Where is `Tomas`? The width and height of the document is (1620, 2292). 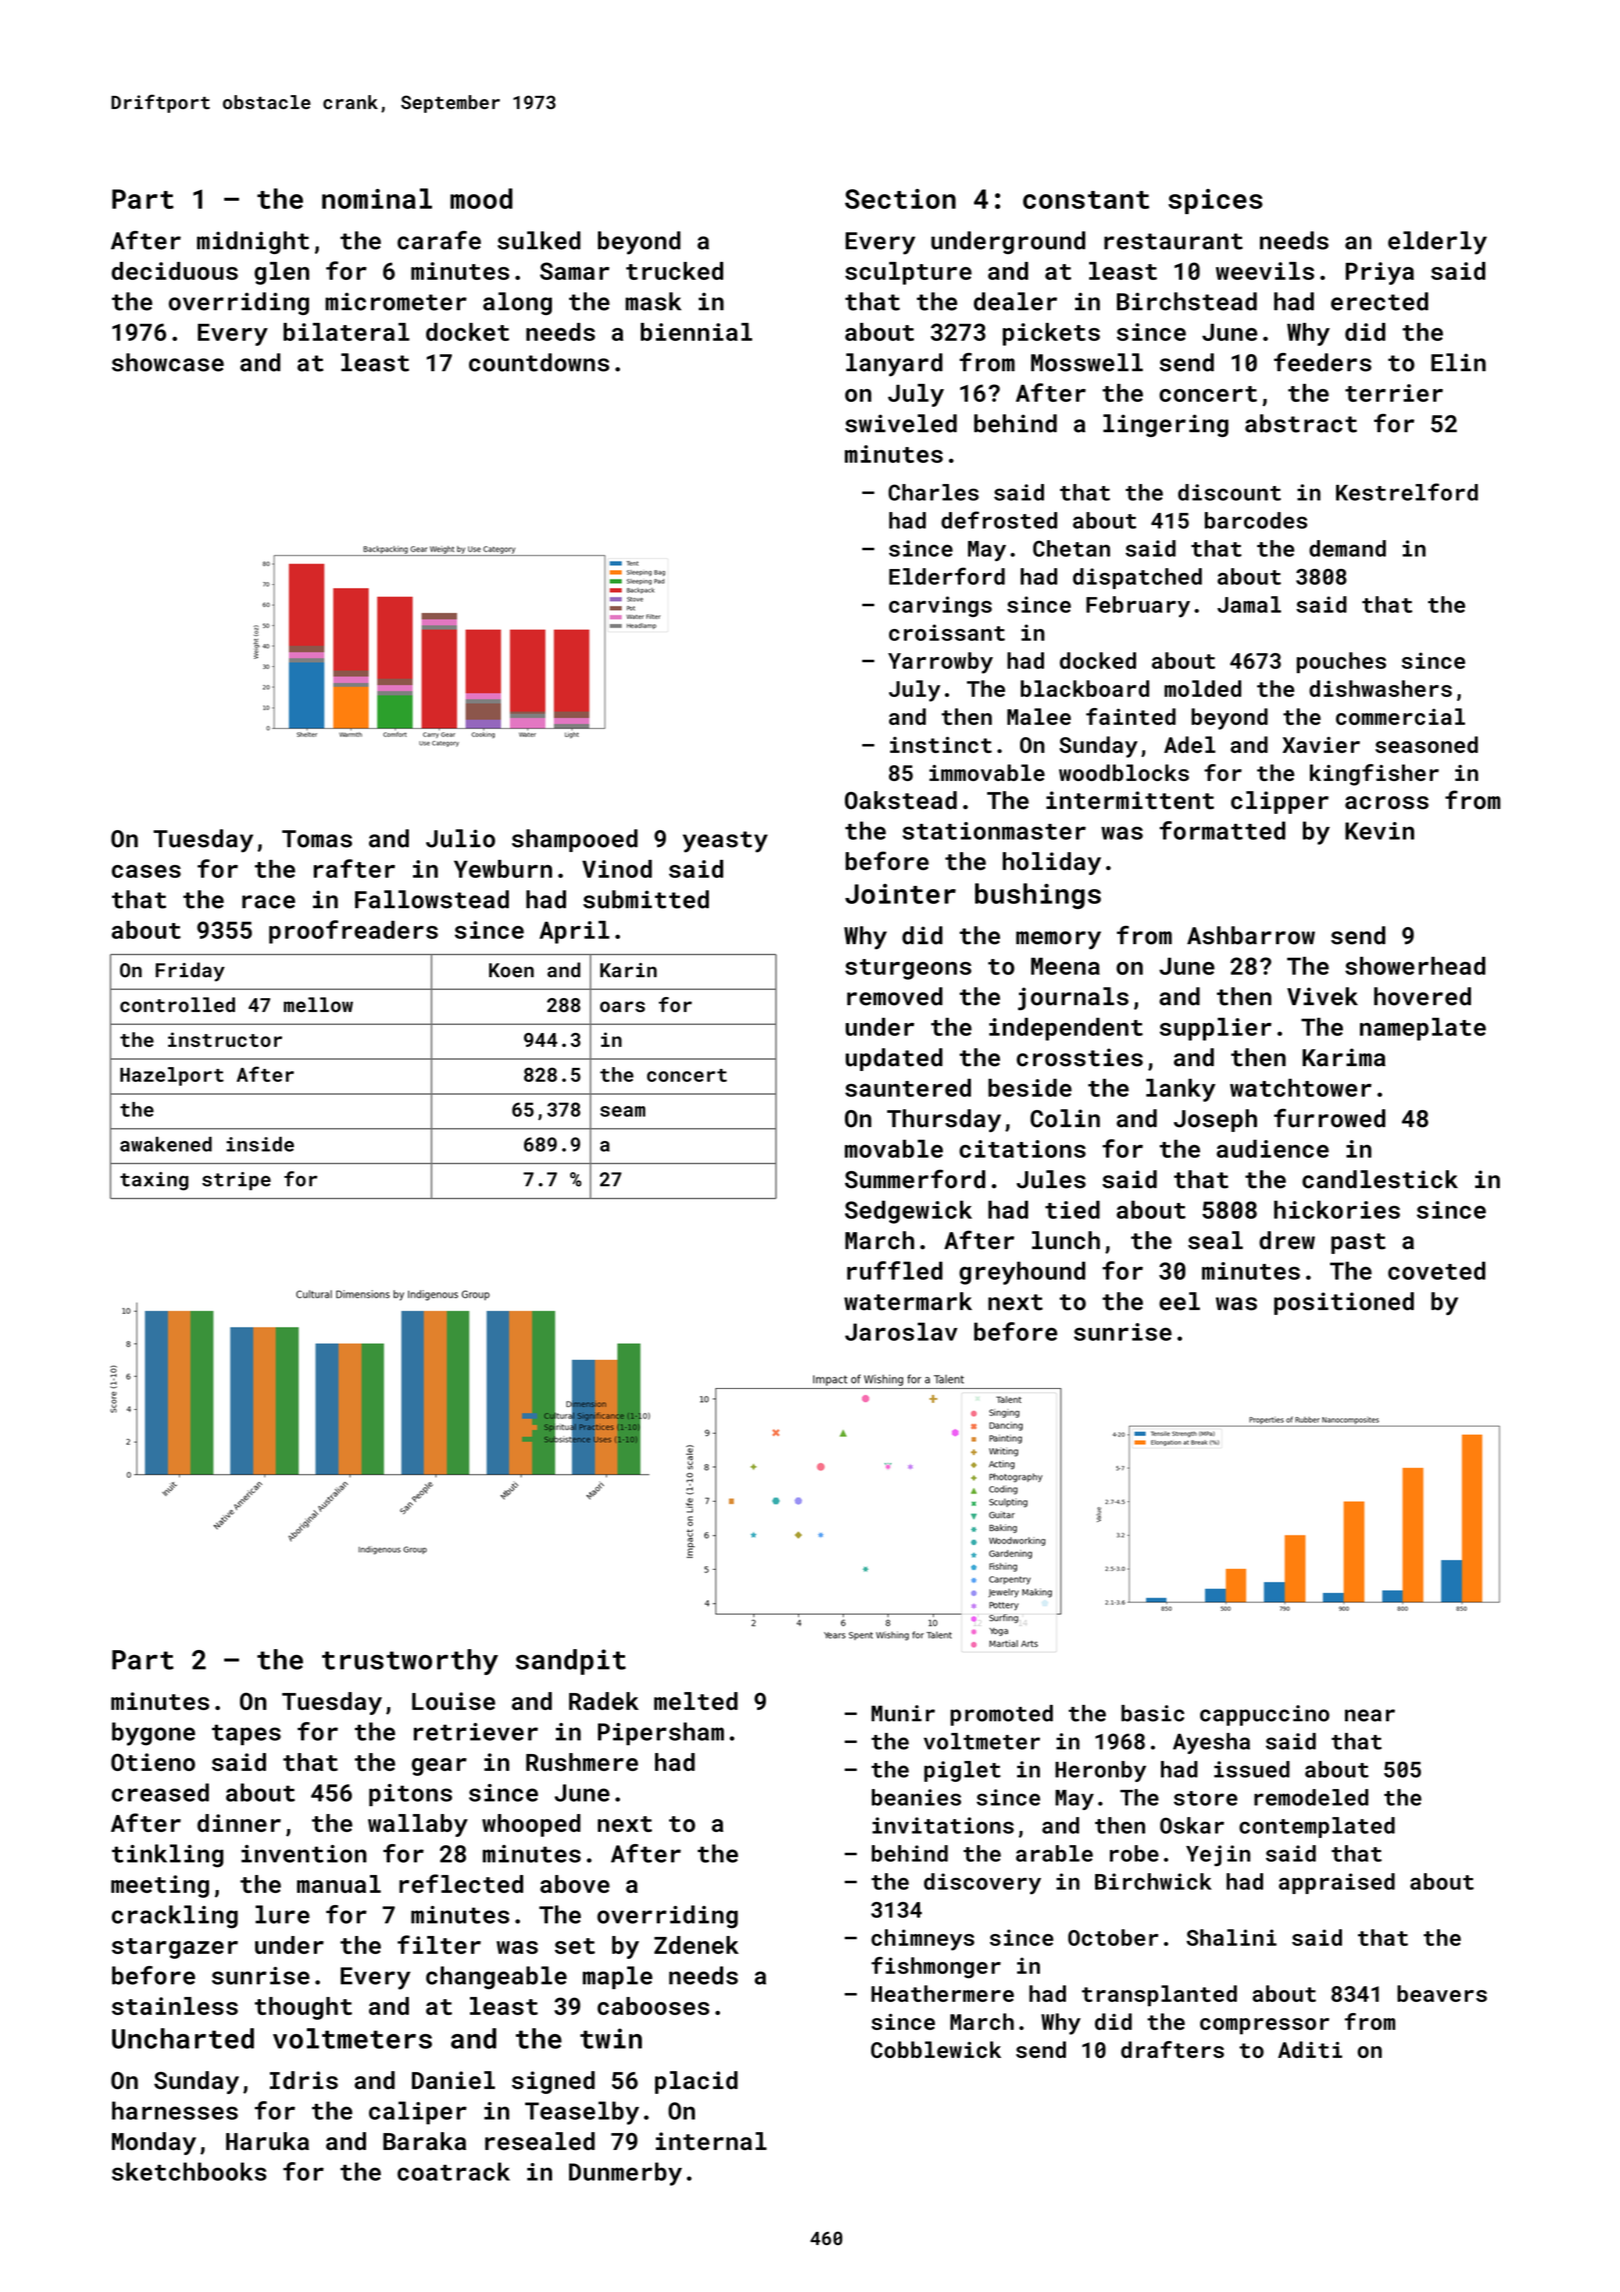
Tomas is located at coordinates (317, 839).
